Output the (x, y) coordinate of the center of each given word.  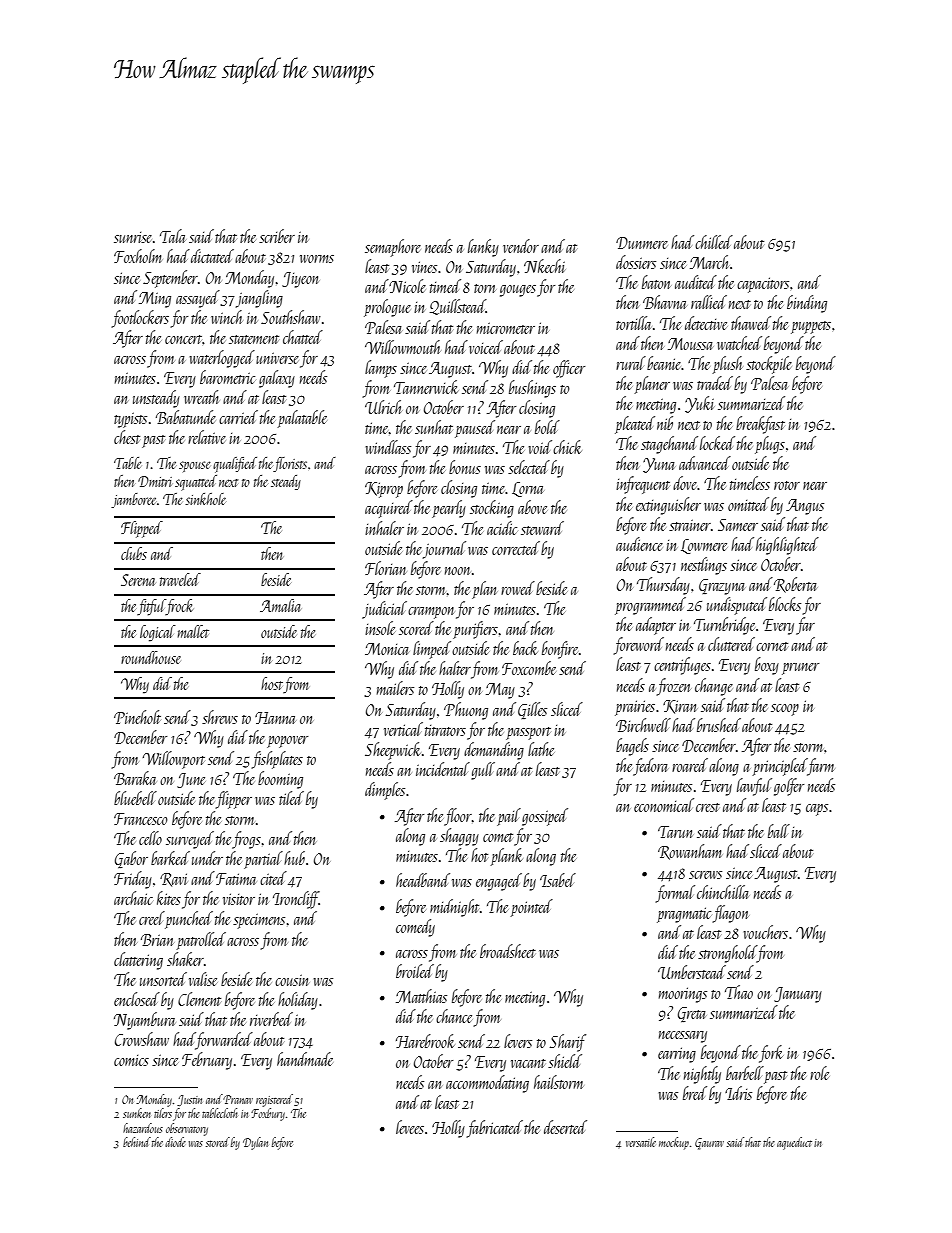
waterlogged (222, 359)
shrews (220, 717)
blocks (785, 604)
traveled (180, 579)
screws (705, 875)
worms (317, 259)
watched (739, 343)
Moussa (690, 344)
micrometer (506, 328)
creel (152, 918)
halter (455, 668)
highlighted (787, 546)
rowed (518, 588)
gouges (518, 291)
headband (423, 880)
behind (137, 1142)
